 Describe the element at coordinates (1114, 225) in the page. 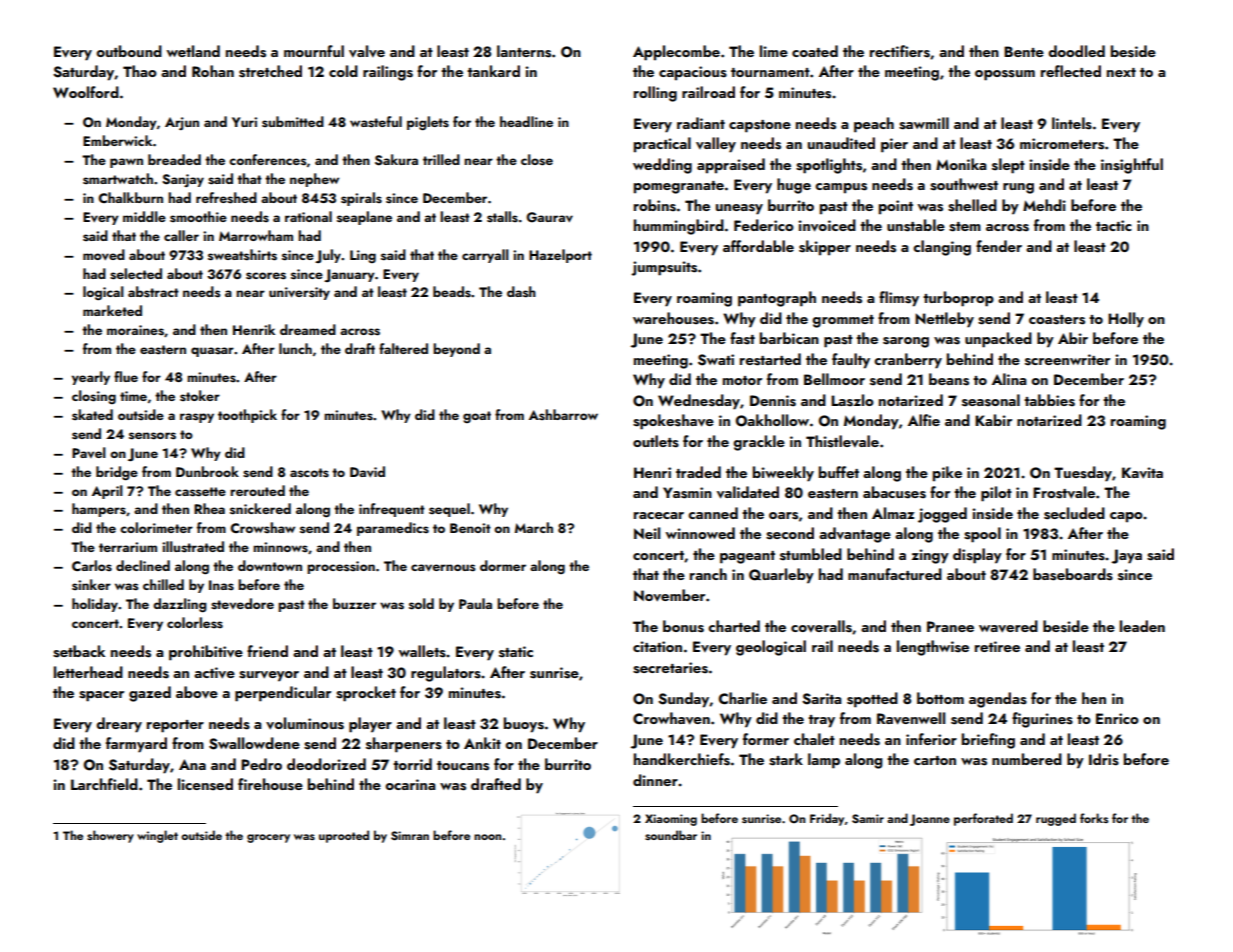

I see `tactic` at that location.
